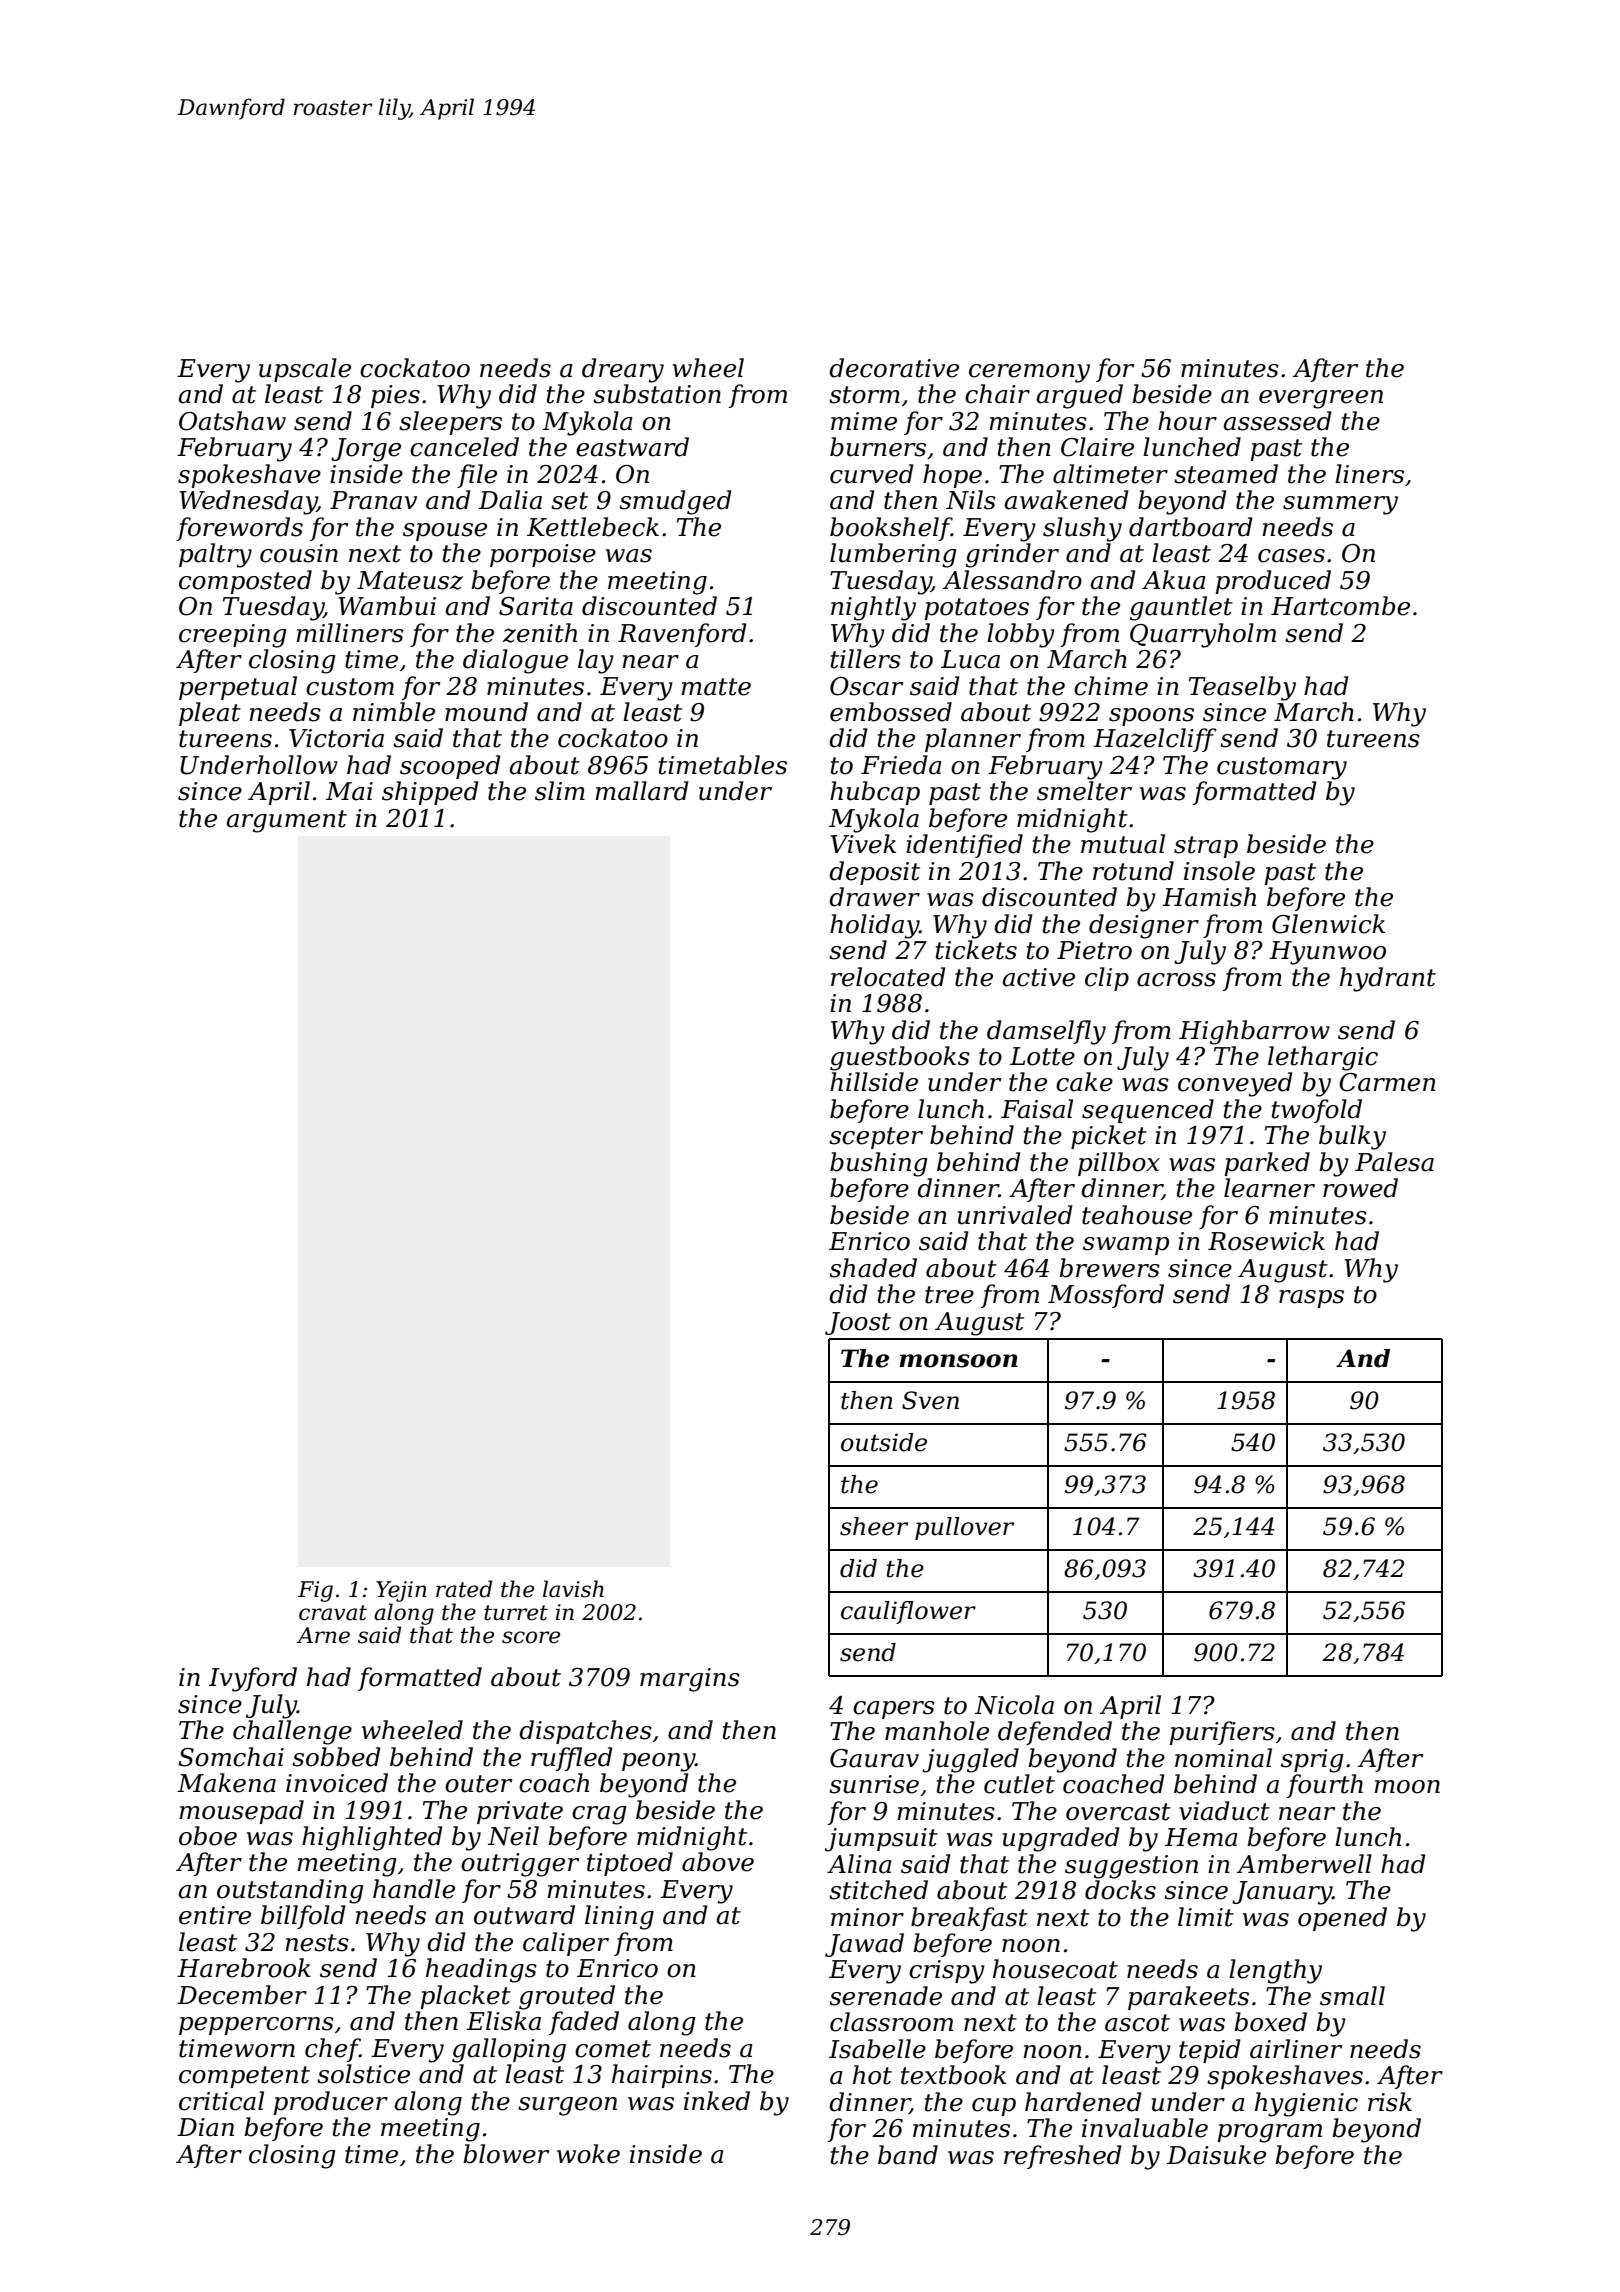  What do you see at coordinates (1111, 686) in the screenshot?
I see `chime` at bounding box center [1111, 686].
